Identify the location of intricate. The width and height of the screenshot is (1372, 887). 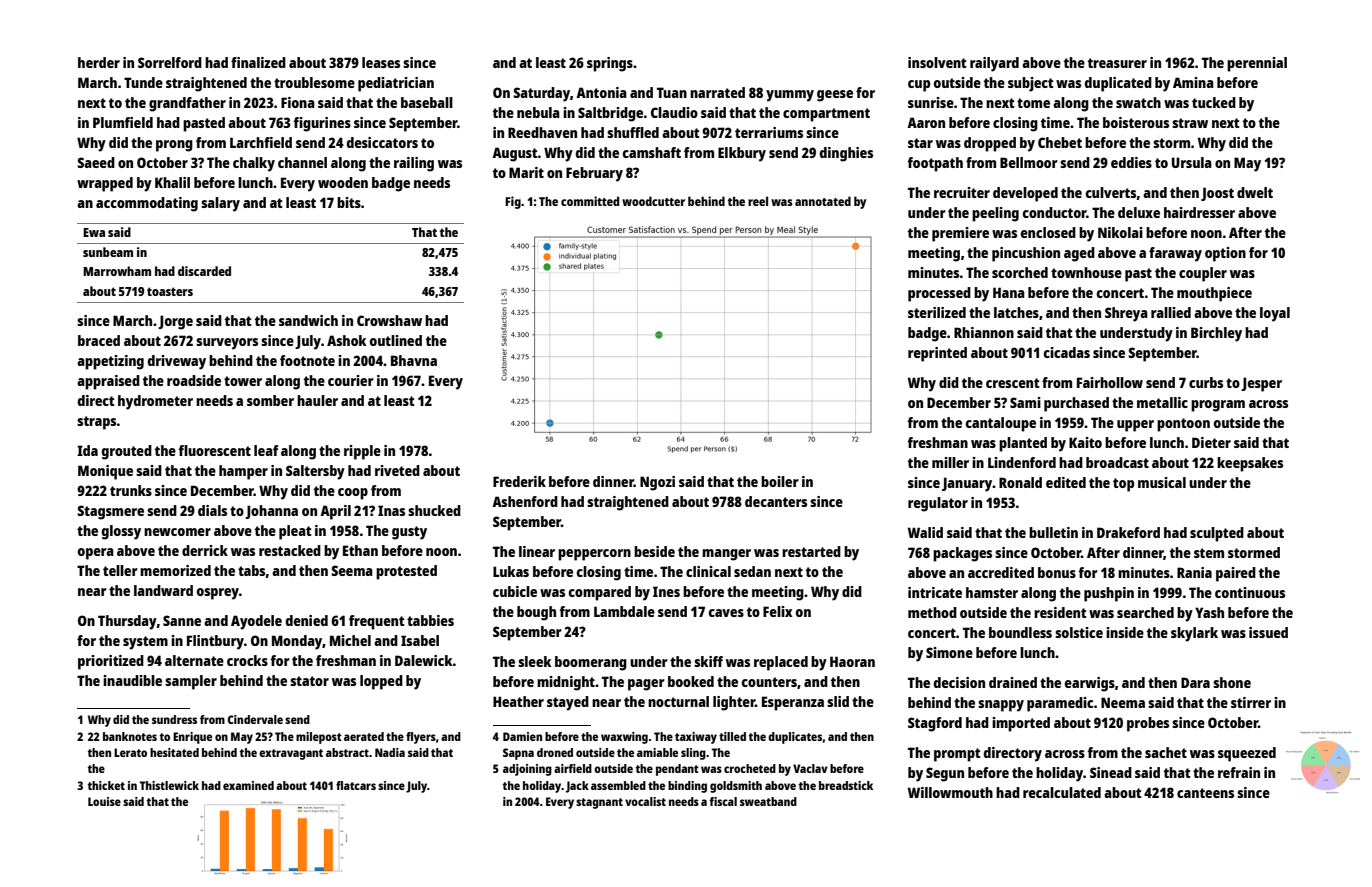
(935, 592).
